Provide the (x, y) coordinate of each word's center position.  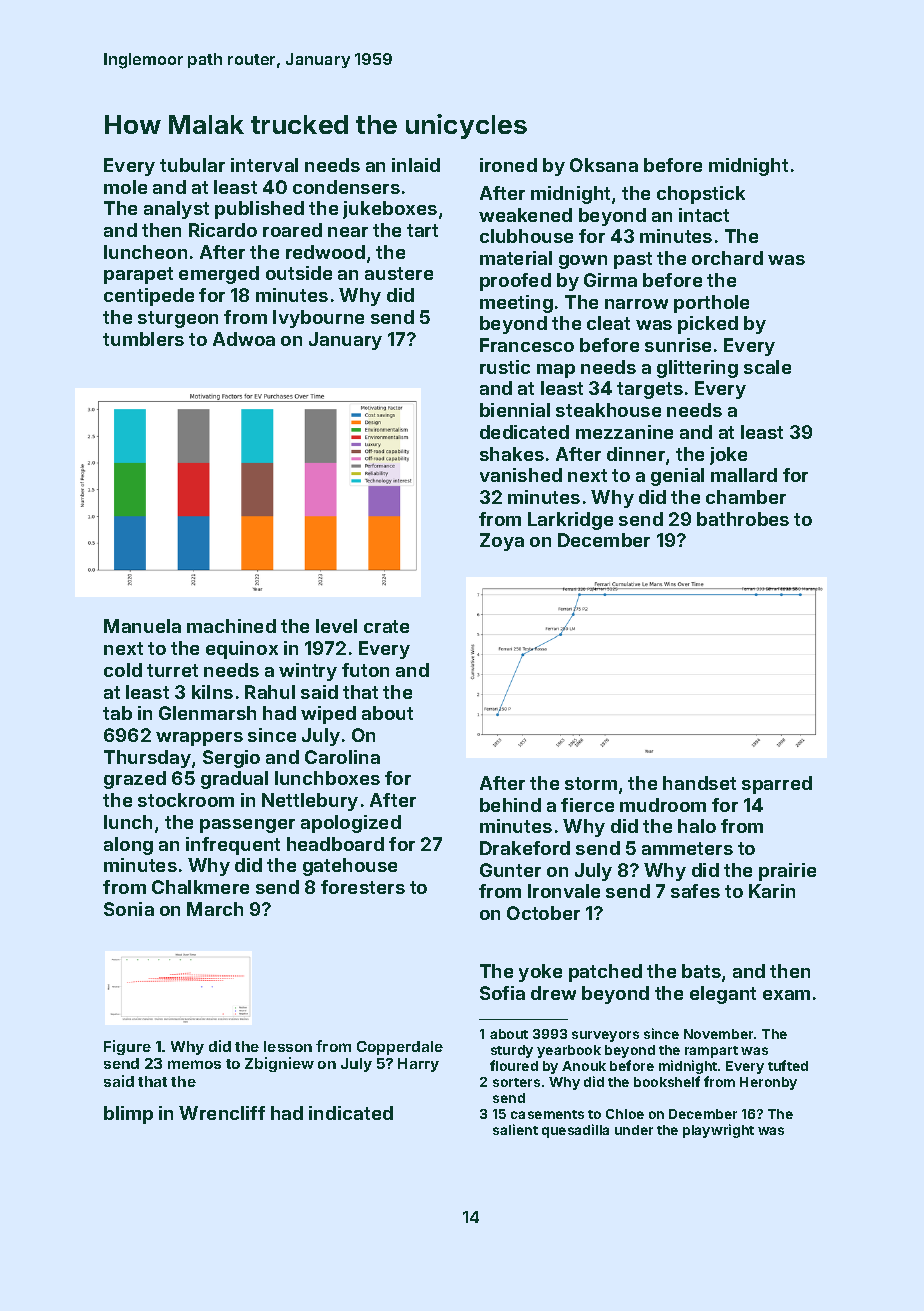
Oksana (604, 165)
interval (264, 165)
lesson (288, 1046)
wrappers (199, 739)
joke (728, 456)
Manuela (142, 626)
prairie (787, 872)
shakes (512, 454)
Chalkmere (200, 887)
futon (365, 670)
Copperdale (400, 1048)
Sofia (502, 993)
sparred (777, 785)
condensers (346, 187)
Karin (772, 891)
